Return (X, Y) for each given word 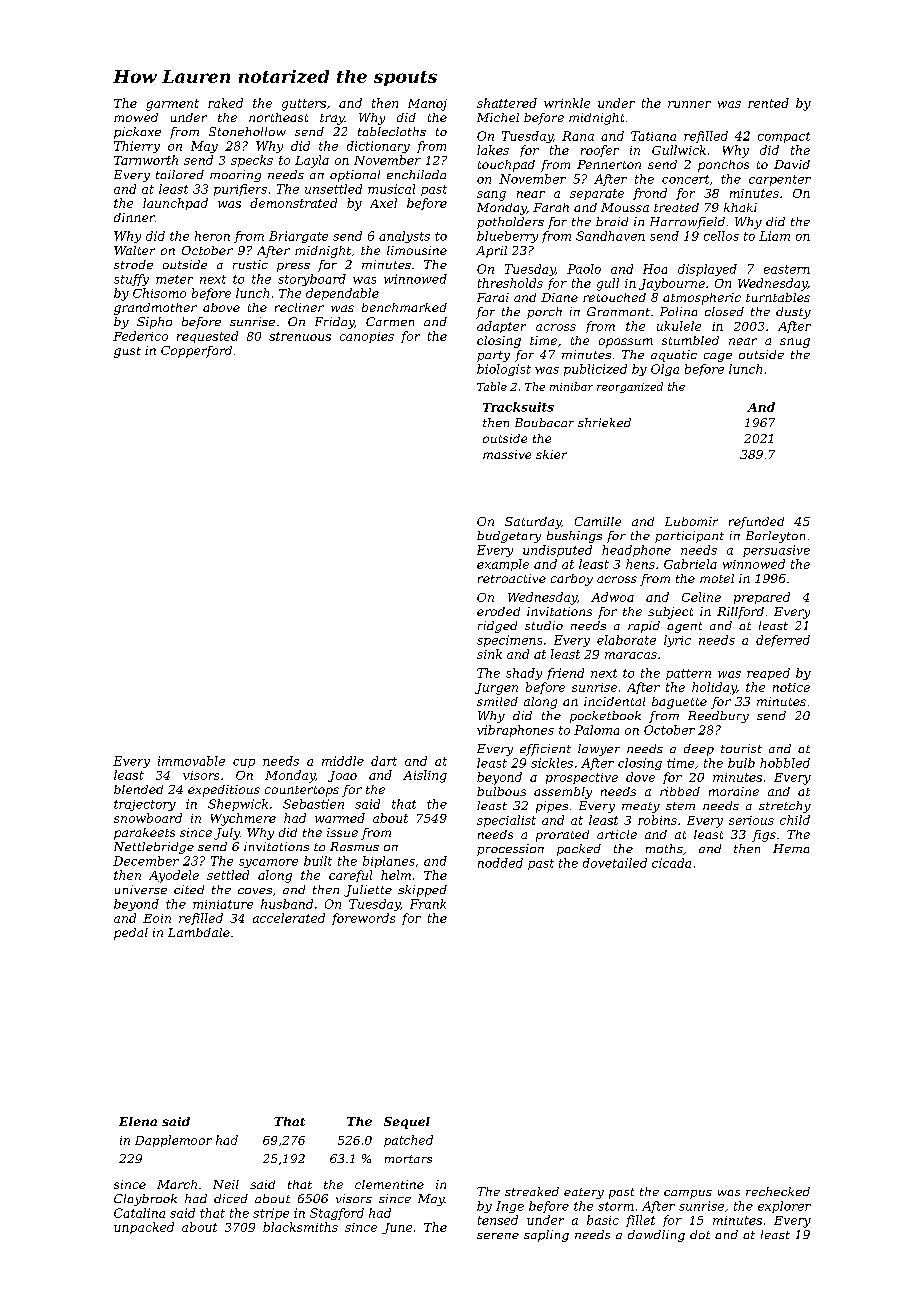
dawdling (656, 1236)
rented (768, 103)
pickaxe (137, 133)
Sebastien (313, 804)
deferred (783, 641)
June (397, 1228)
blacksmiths (300, 1227)
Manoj (427, 105)
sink (489, 654)
